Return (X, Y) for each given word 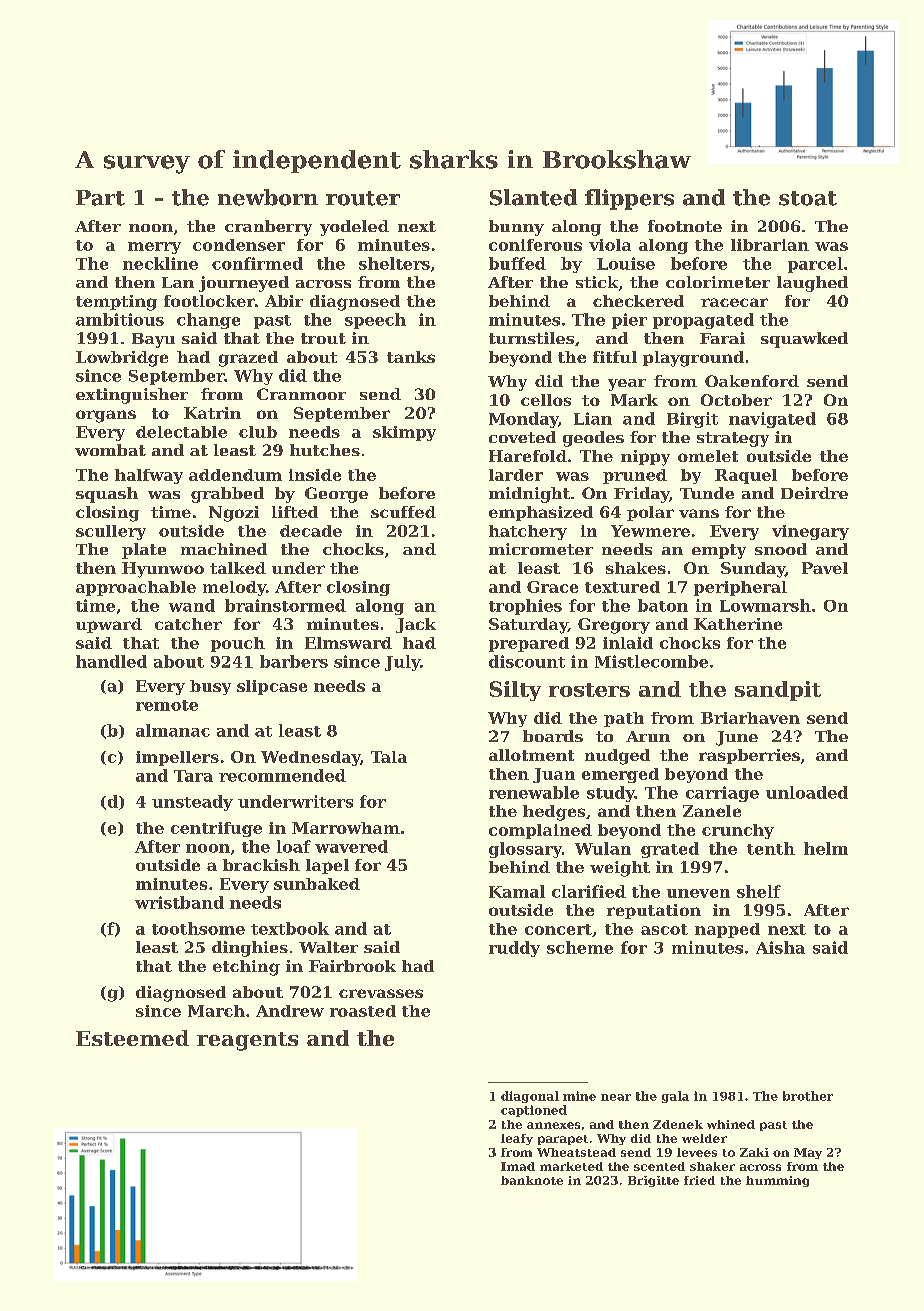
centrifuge (216, 829)
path (624, 719)
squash (107, 495)
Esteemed (132, 1038)
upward (109, 625)
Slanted (533, 197)
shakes (636, 568)
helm (826, 848)
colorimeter (718, 282)
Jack (416, 625)
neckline (160, 263)
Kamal (517, 891)
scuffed (403, 512)
